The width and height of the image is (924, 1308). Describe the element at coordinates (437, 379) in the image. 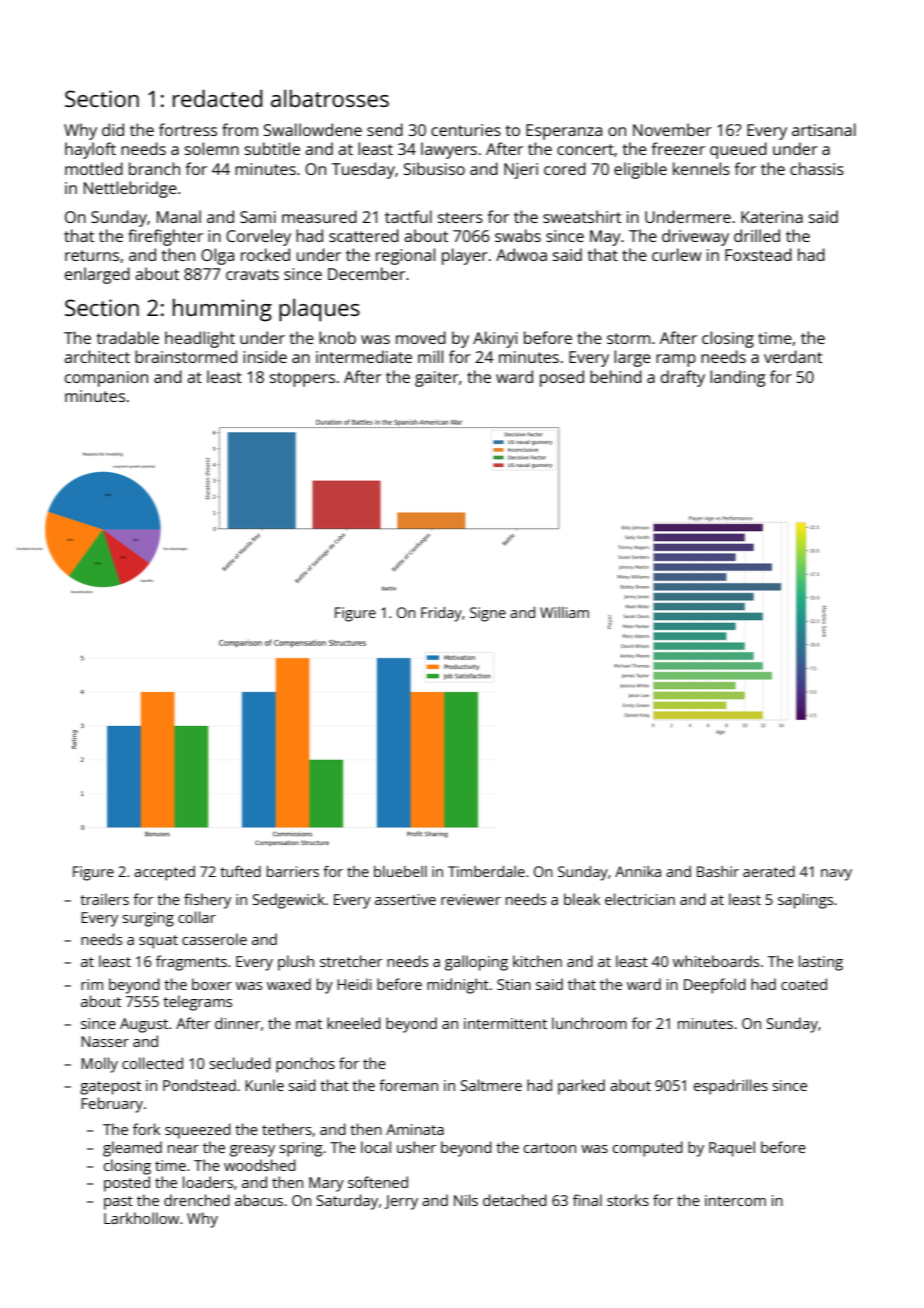

I see `gaiter` at that location.
